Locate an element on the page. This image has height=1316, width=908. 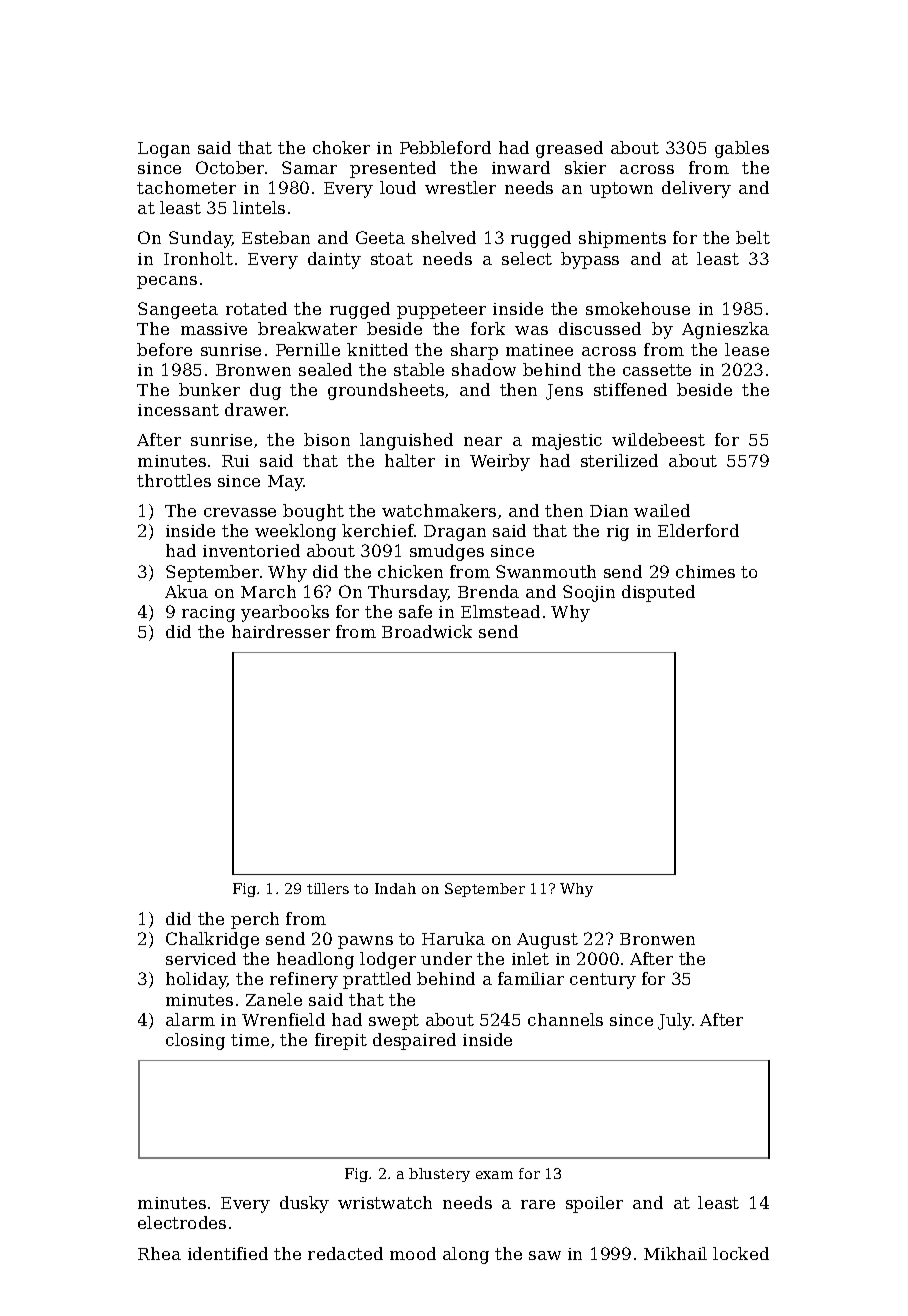
Broadwick is located at coordinates (427, 631).
